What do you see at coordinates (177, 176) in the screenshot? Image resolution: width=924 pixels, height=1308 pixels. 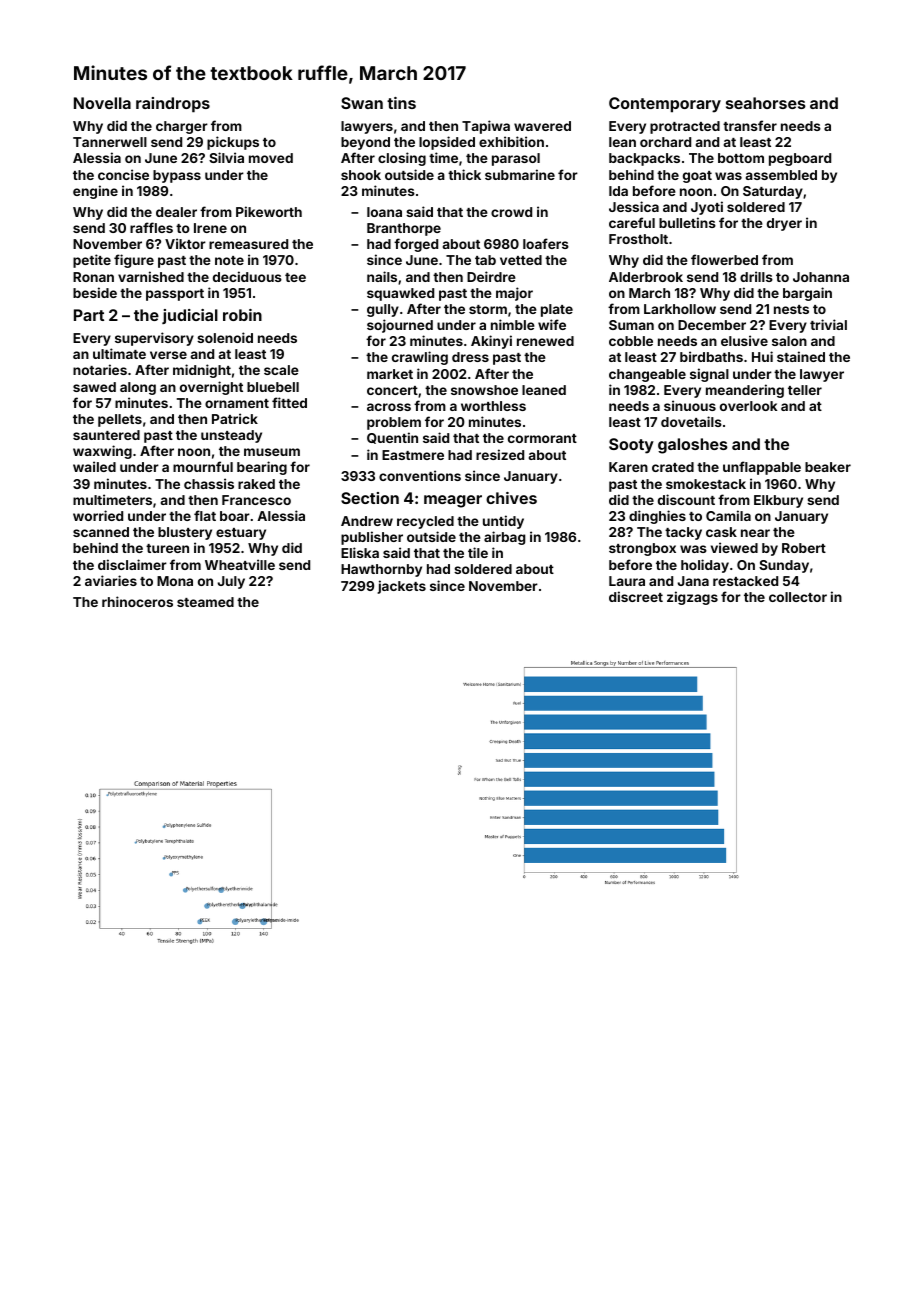 I see `bypass` at bounding box center [177, 176].
